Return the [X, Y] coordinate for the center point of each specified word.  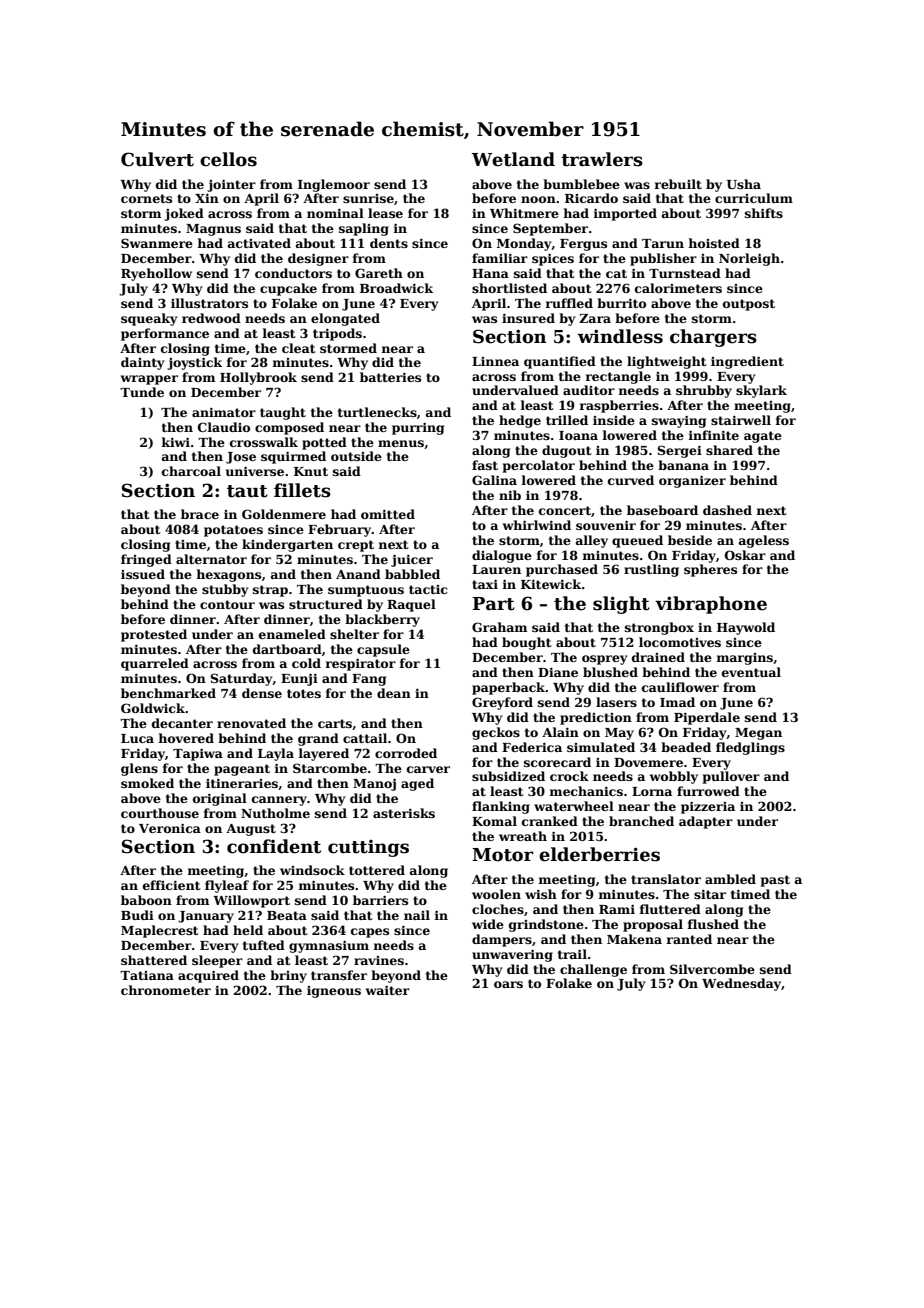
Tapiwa [198, 754]
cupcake [288, 289]
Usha [744, 184]
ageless [764, 541]
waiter [388, 990]
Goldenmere [284, 514]
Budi [137, 915]
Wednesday [741, 984]
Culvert [157, 159]
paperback [509, 688]
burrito [621, 303]
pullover [731, 777]
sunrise [368, 198]
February [340, 530]
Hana [490, 273]
